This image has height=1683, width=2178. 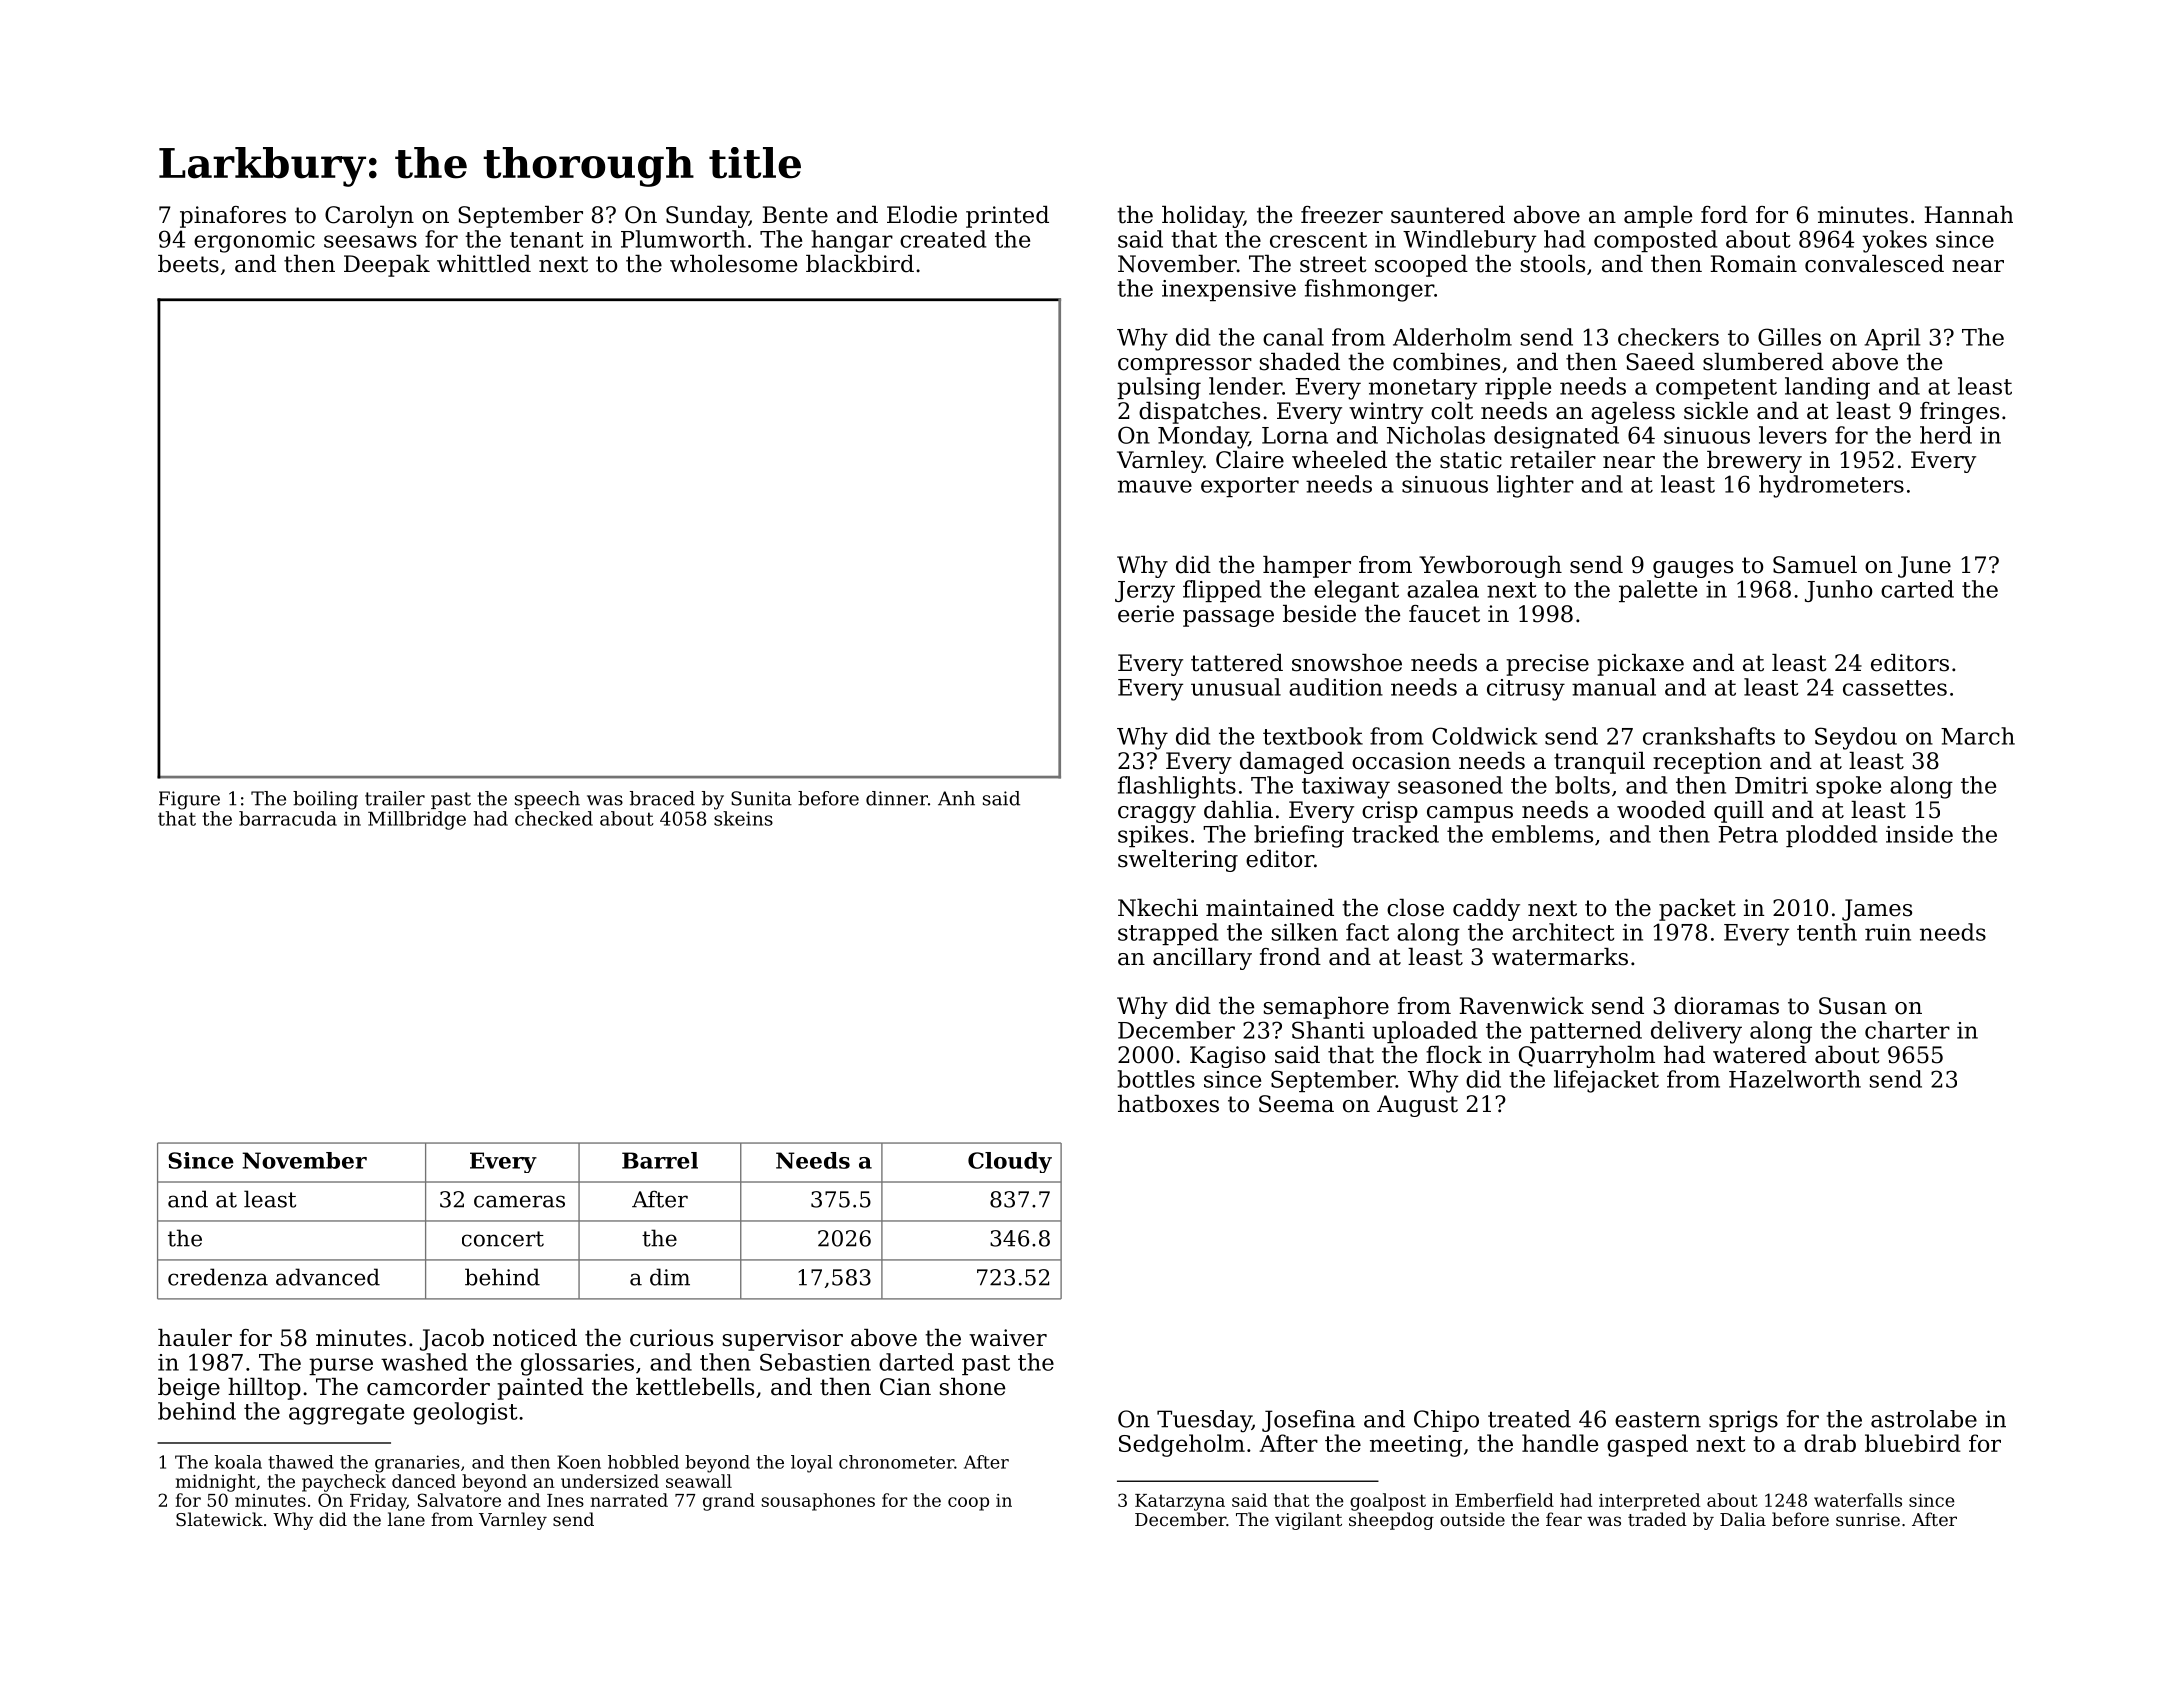 What do you see at coordinates (1697, 910) in the image?
I see `packet` at bounding box center [1697, 910].
